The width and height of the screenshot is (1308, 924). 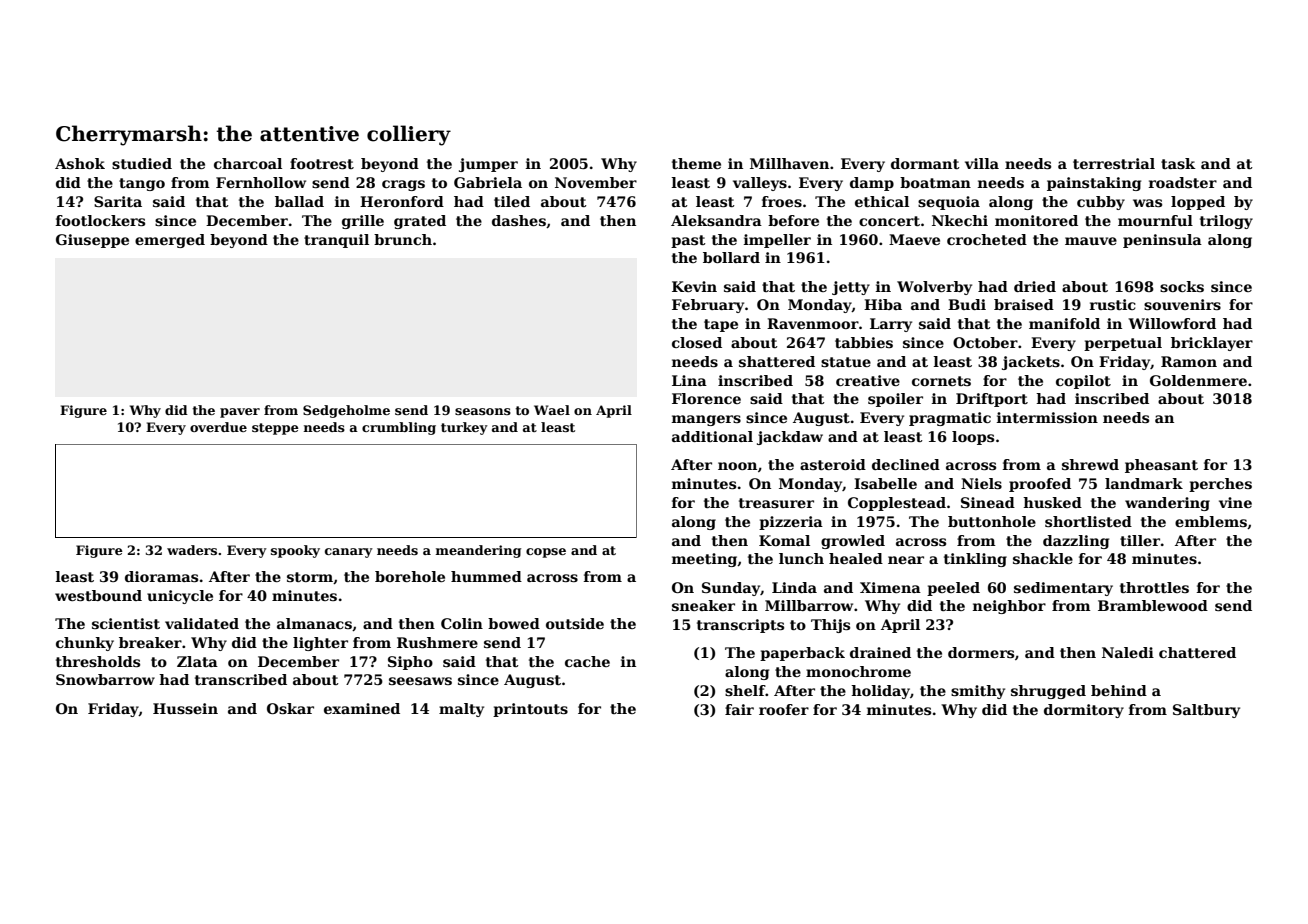 I want to click on emblems, so click(x=1211, y=521).
